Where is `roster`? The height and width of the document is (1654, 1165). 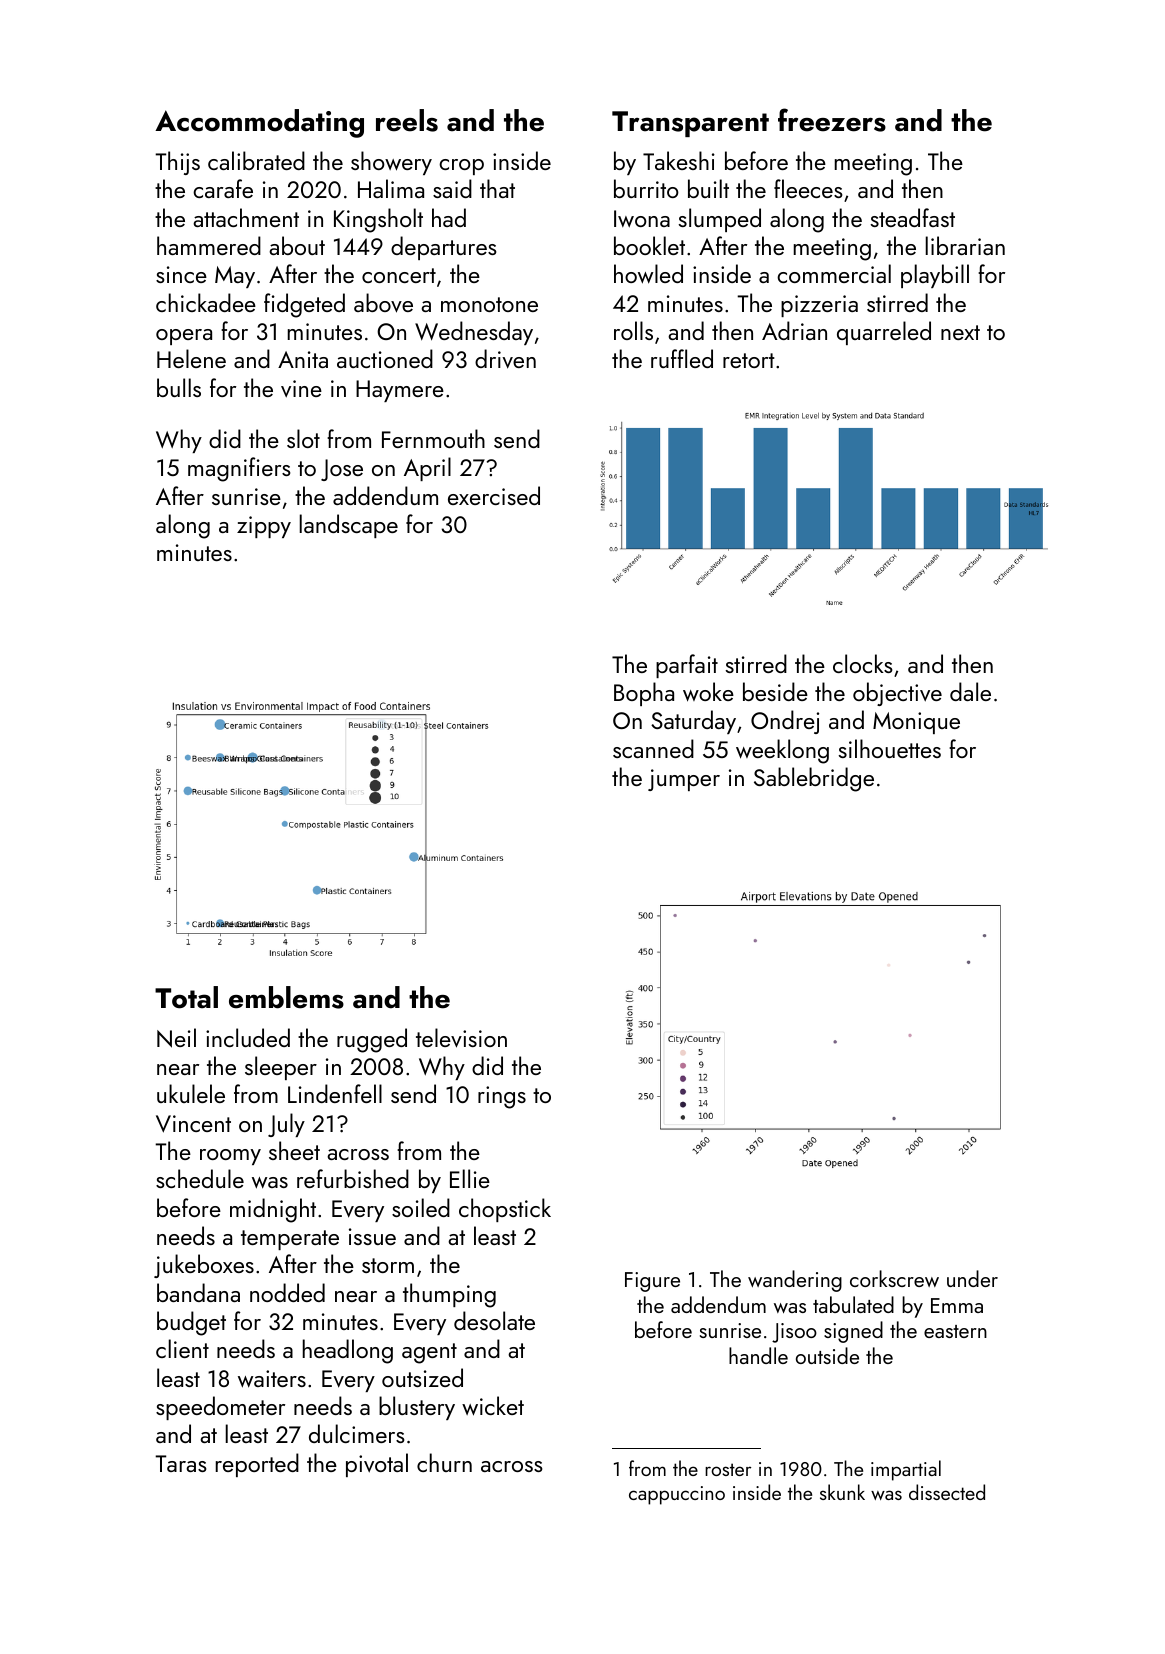 roster is located at coordinates (728, 1469).
